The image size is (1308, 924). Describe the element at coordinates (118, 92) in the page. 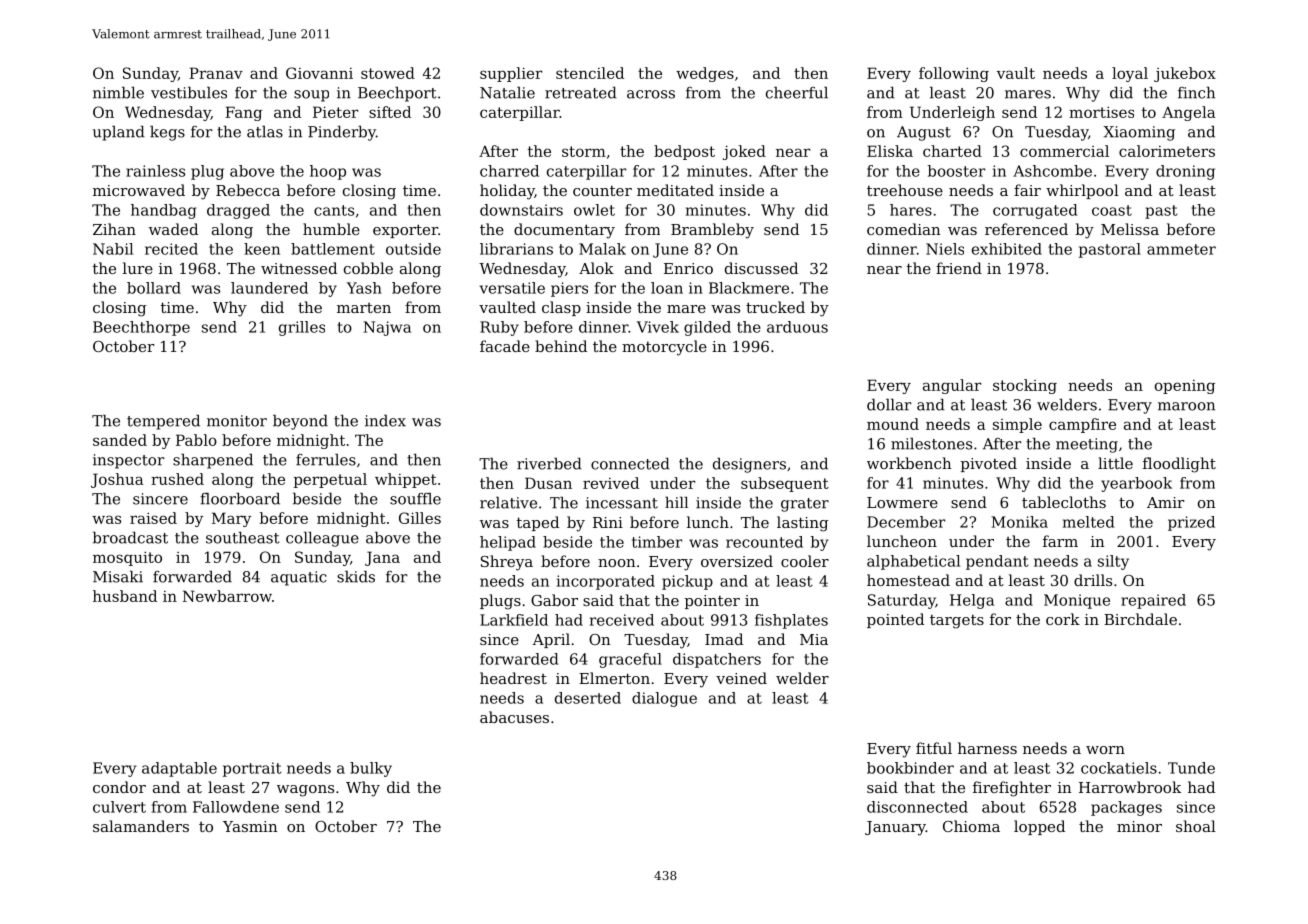

I see `nimble` at that location.
